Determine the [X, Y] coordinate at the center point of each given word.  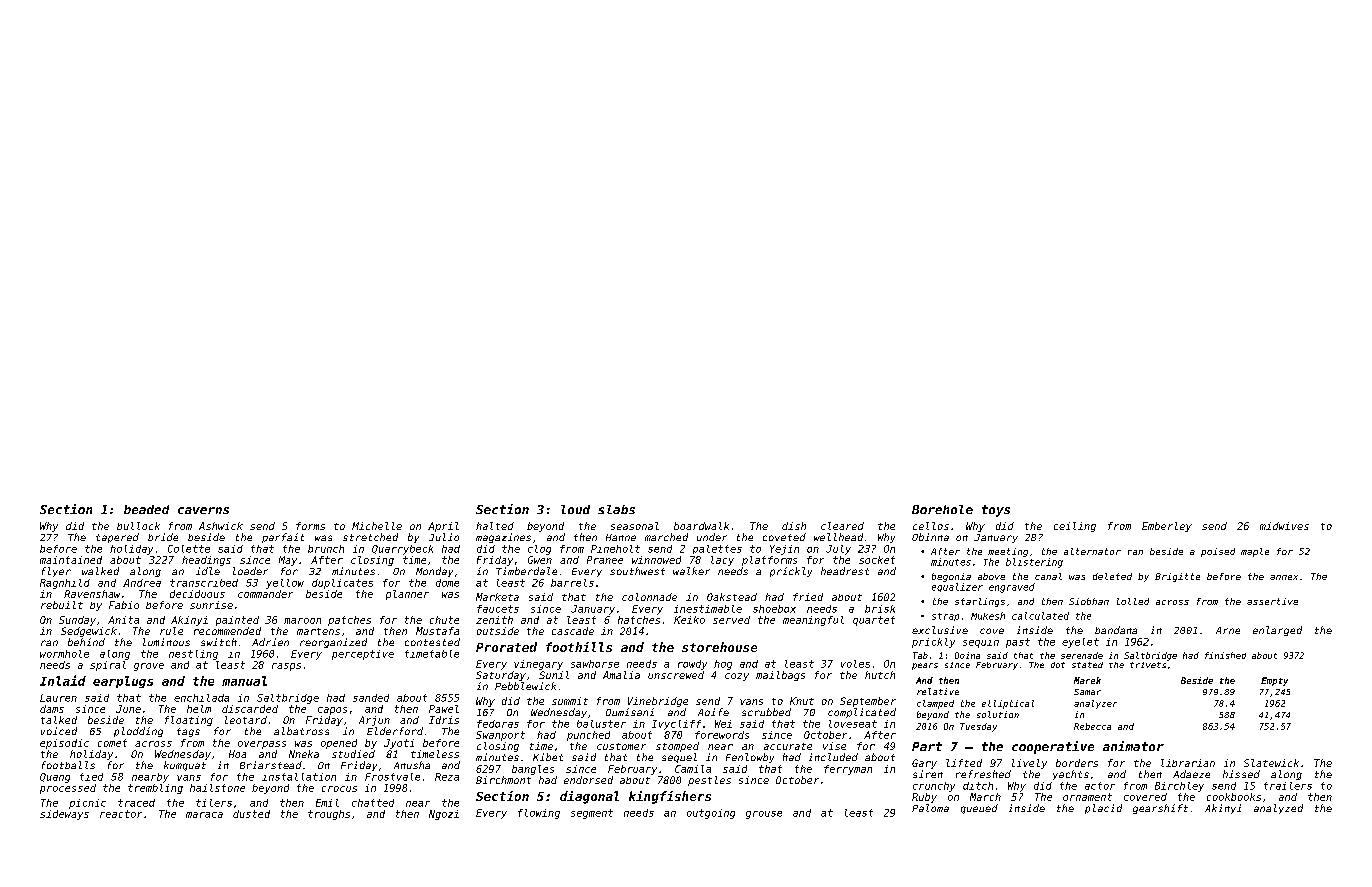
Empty [1274, 681]
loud [575, 509]
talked [59, 720]
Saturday [501, 676]
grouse [764, 815]
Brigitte [1177, 577]
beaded [146, 509]
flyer [56, 572]
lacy [722, 561]
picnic [87, 804]
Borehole [942, 509]
